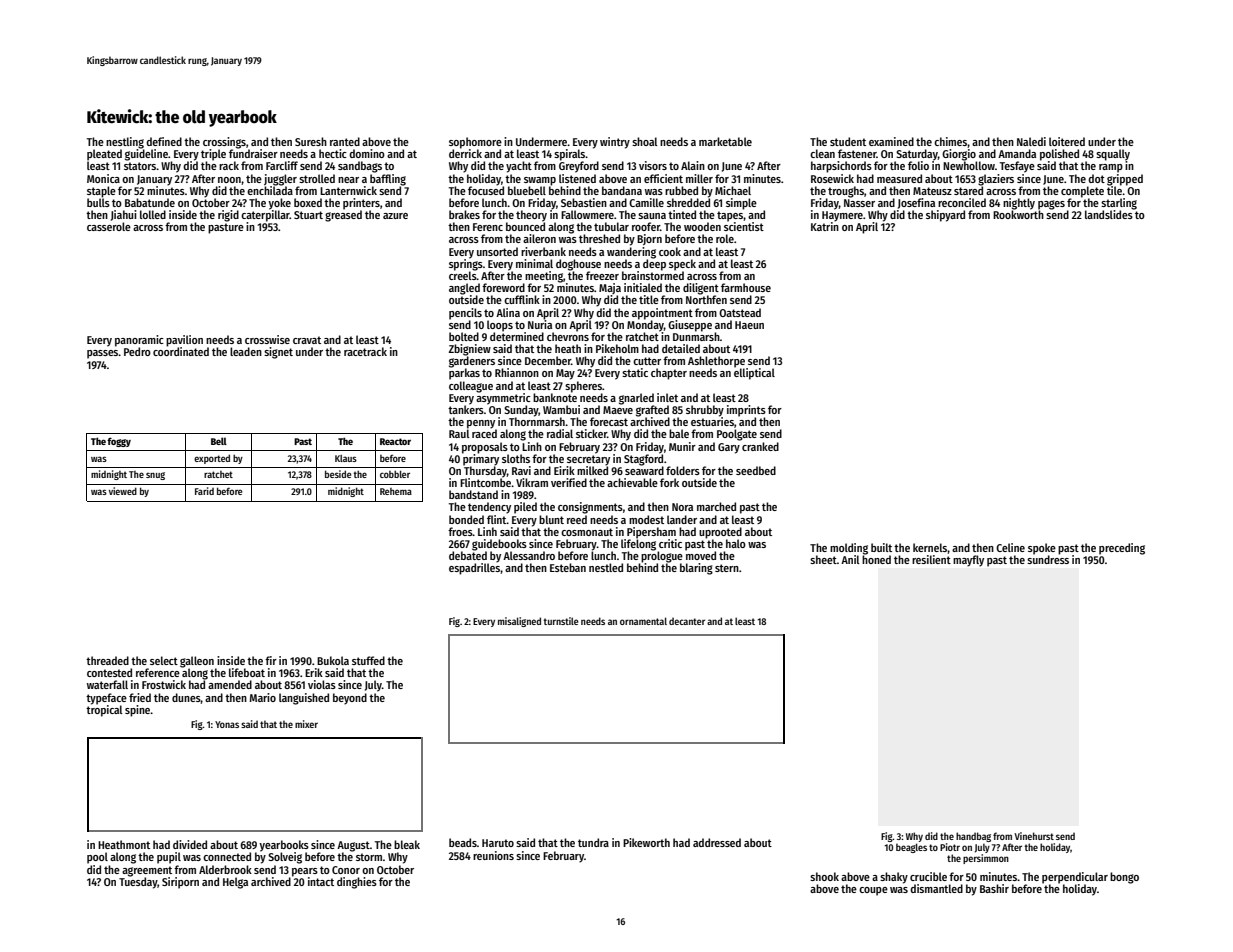  I want to click on kernels, so click(930, 547).
